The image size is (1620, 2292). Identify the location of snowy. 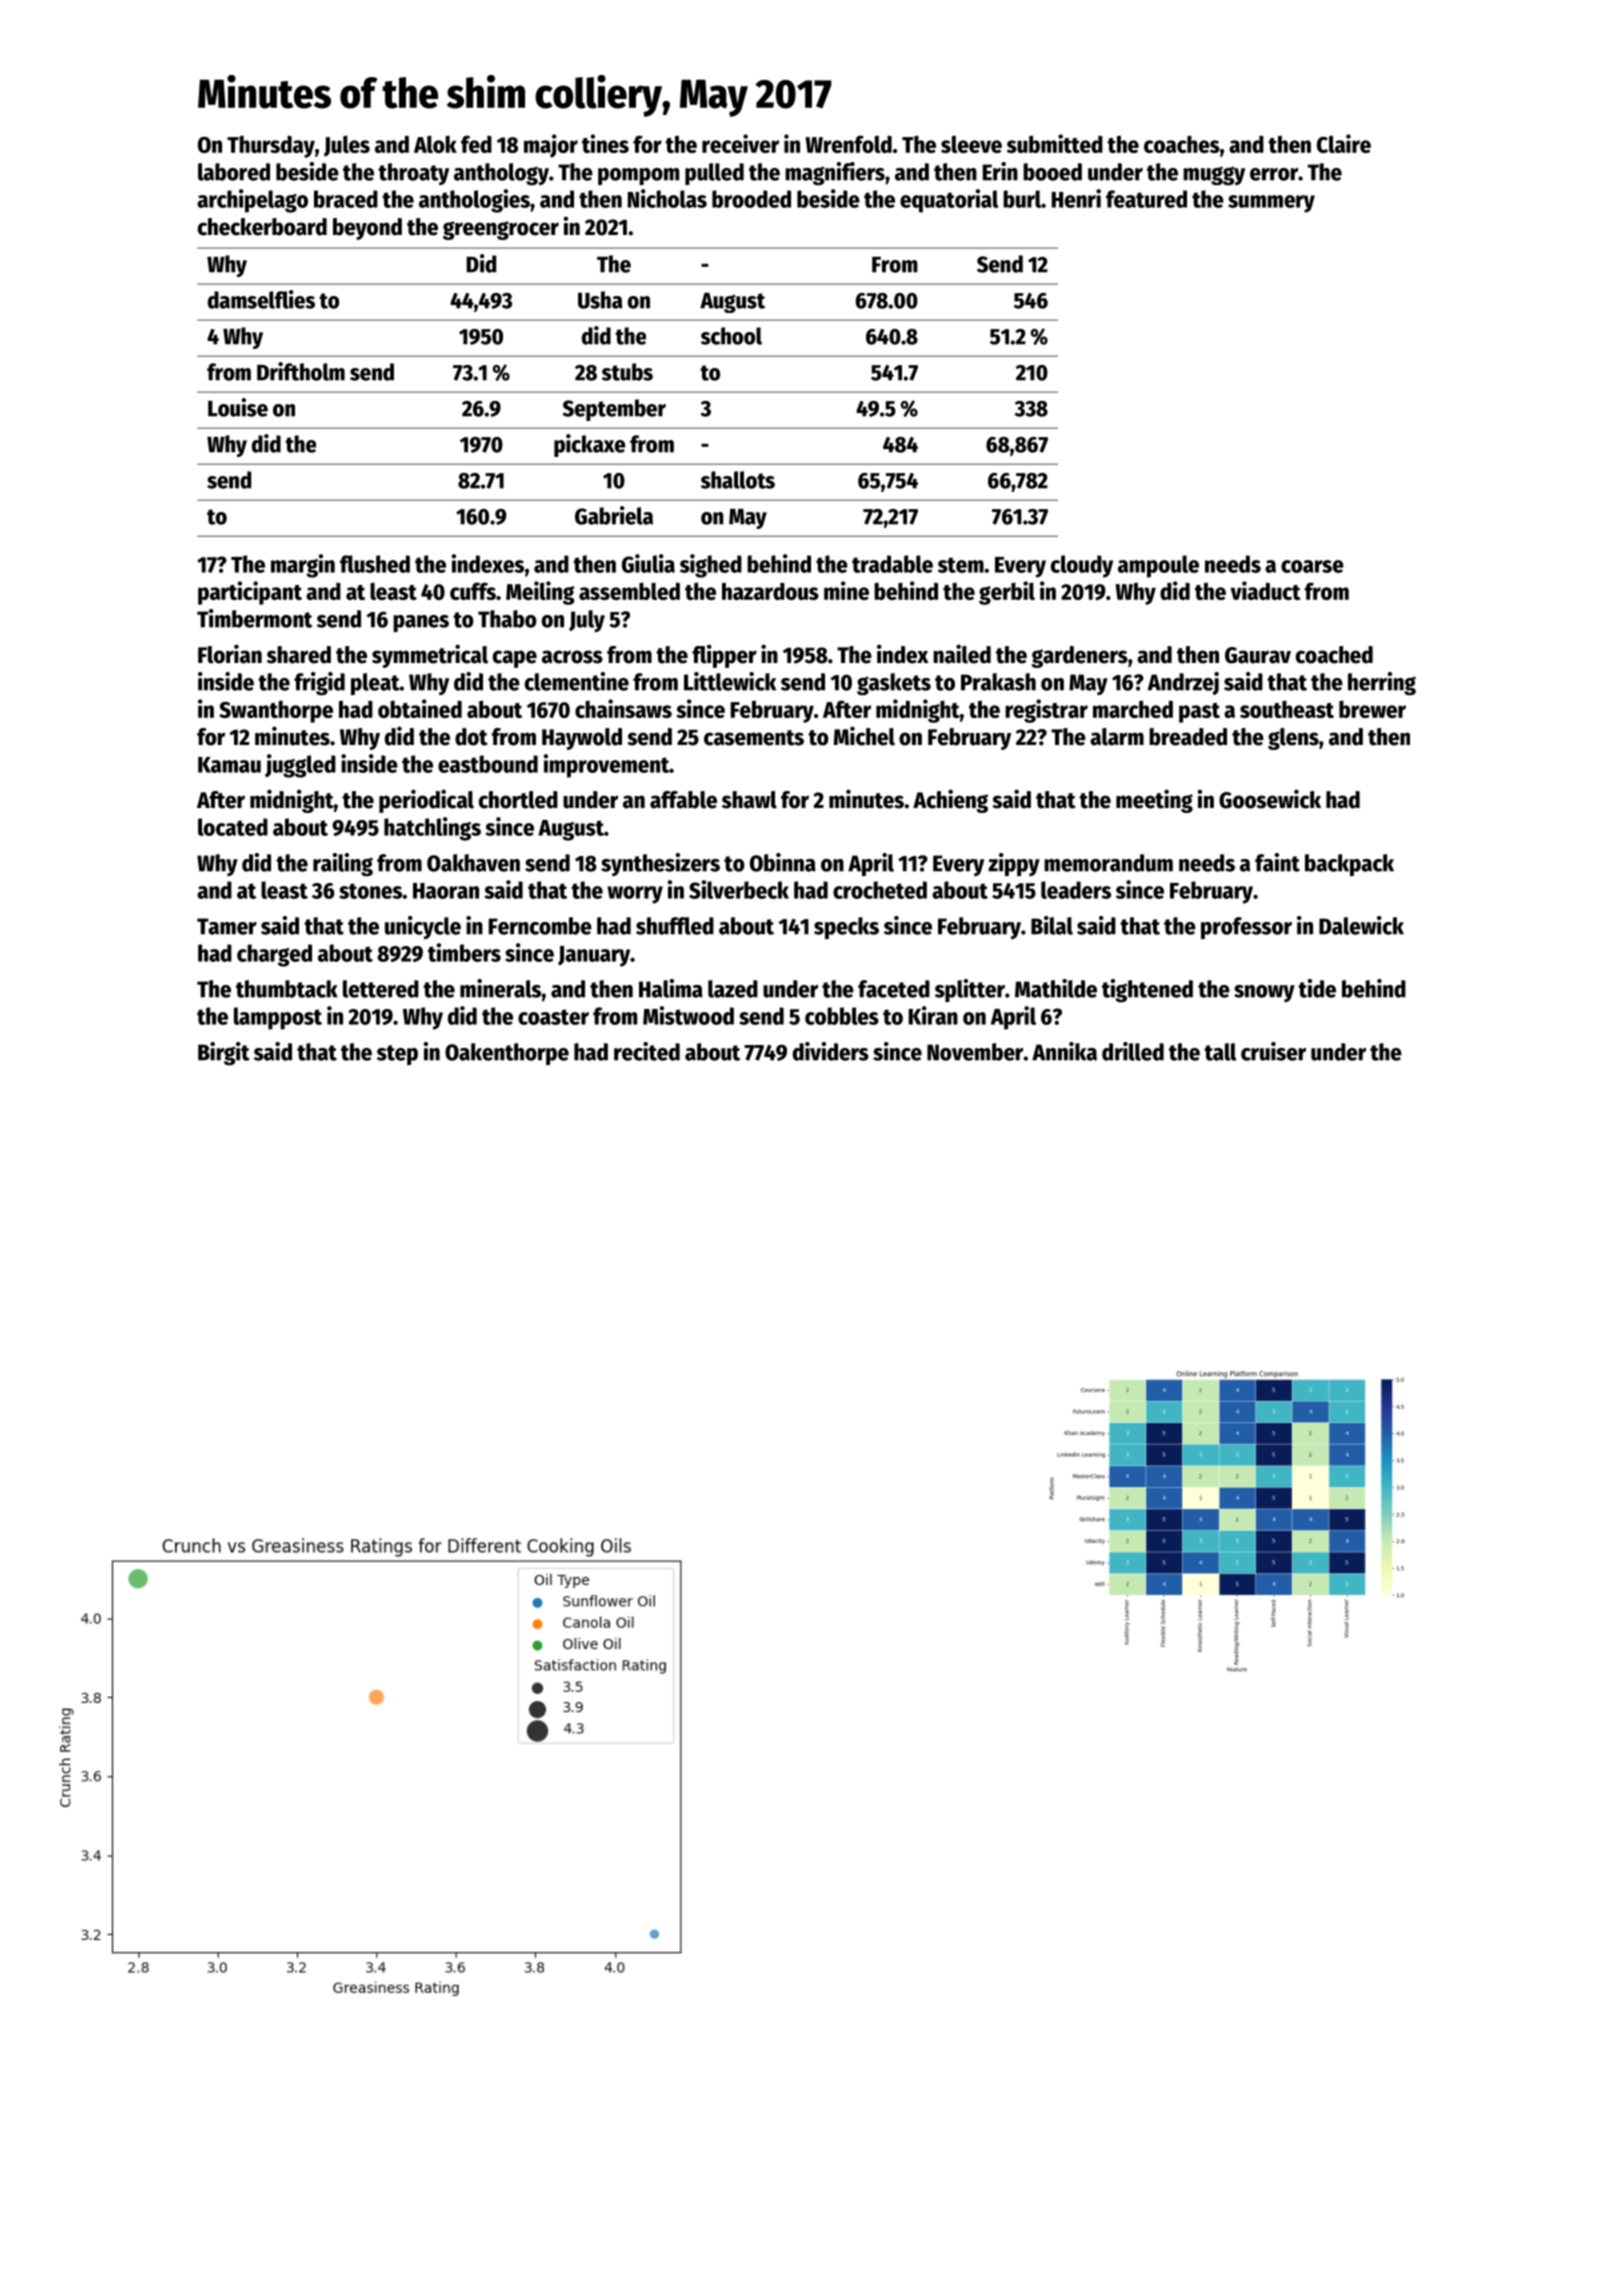
(1264, 993).
